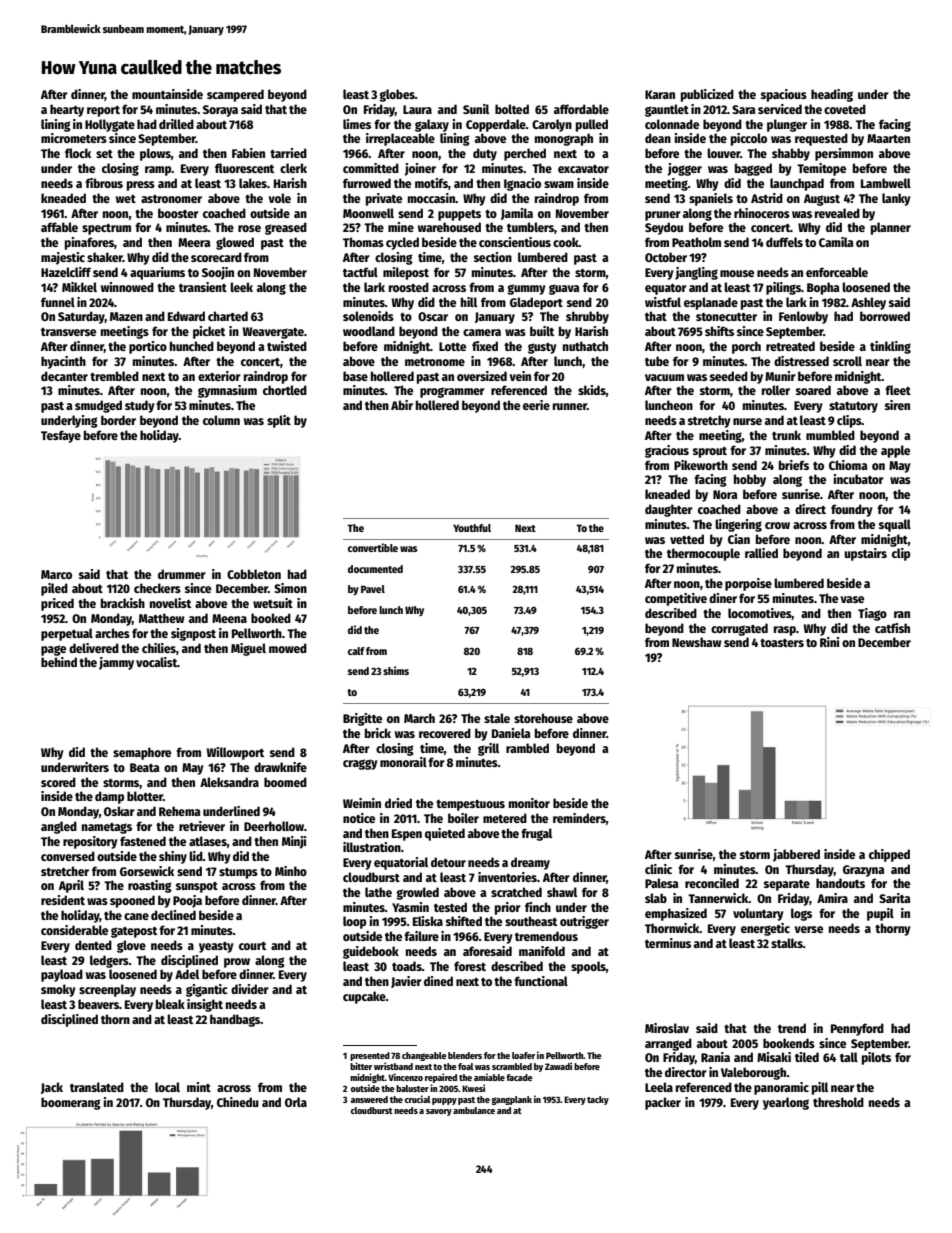  What do you see at coordinates (737, 273) in the screenshot?
I see `mouse` at bounding box center [737, 273].
